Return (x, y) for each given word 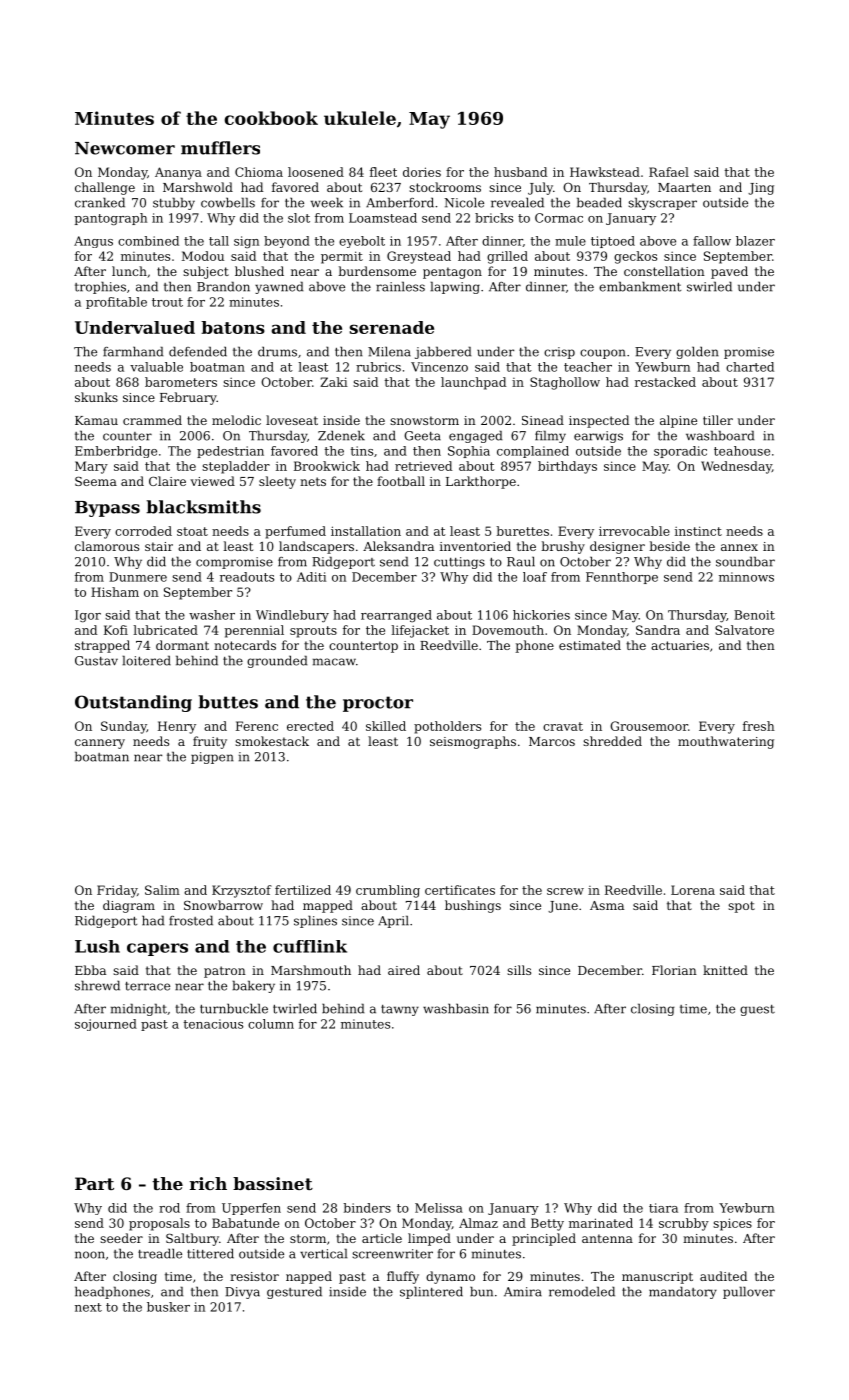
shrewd (97, 985)
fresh (759, 726)
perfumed (295, 532)
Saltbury (192, 1239)
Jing (761, 189)
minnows (746, 577)
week (327, 202)
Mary (91, 467)
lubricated (165, 630)
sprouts (313, 632)
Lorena (693, 890)
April (393, 921)
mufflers (220, 148)
